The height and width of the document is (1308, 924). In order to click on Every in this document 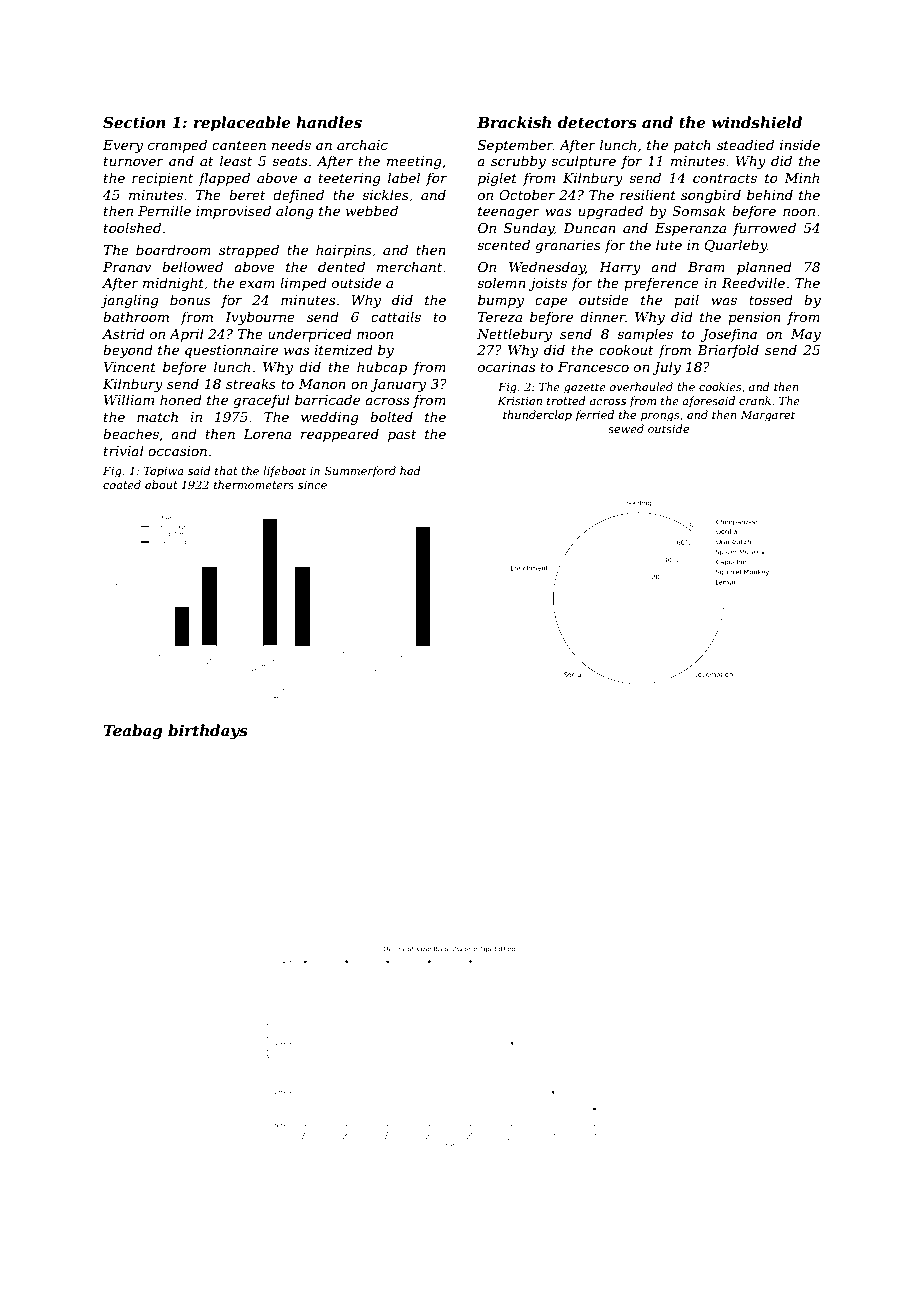, I will do `click(123, 146)`.
